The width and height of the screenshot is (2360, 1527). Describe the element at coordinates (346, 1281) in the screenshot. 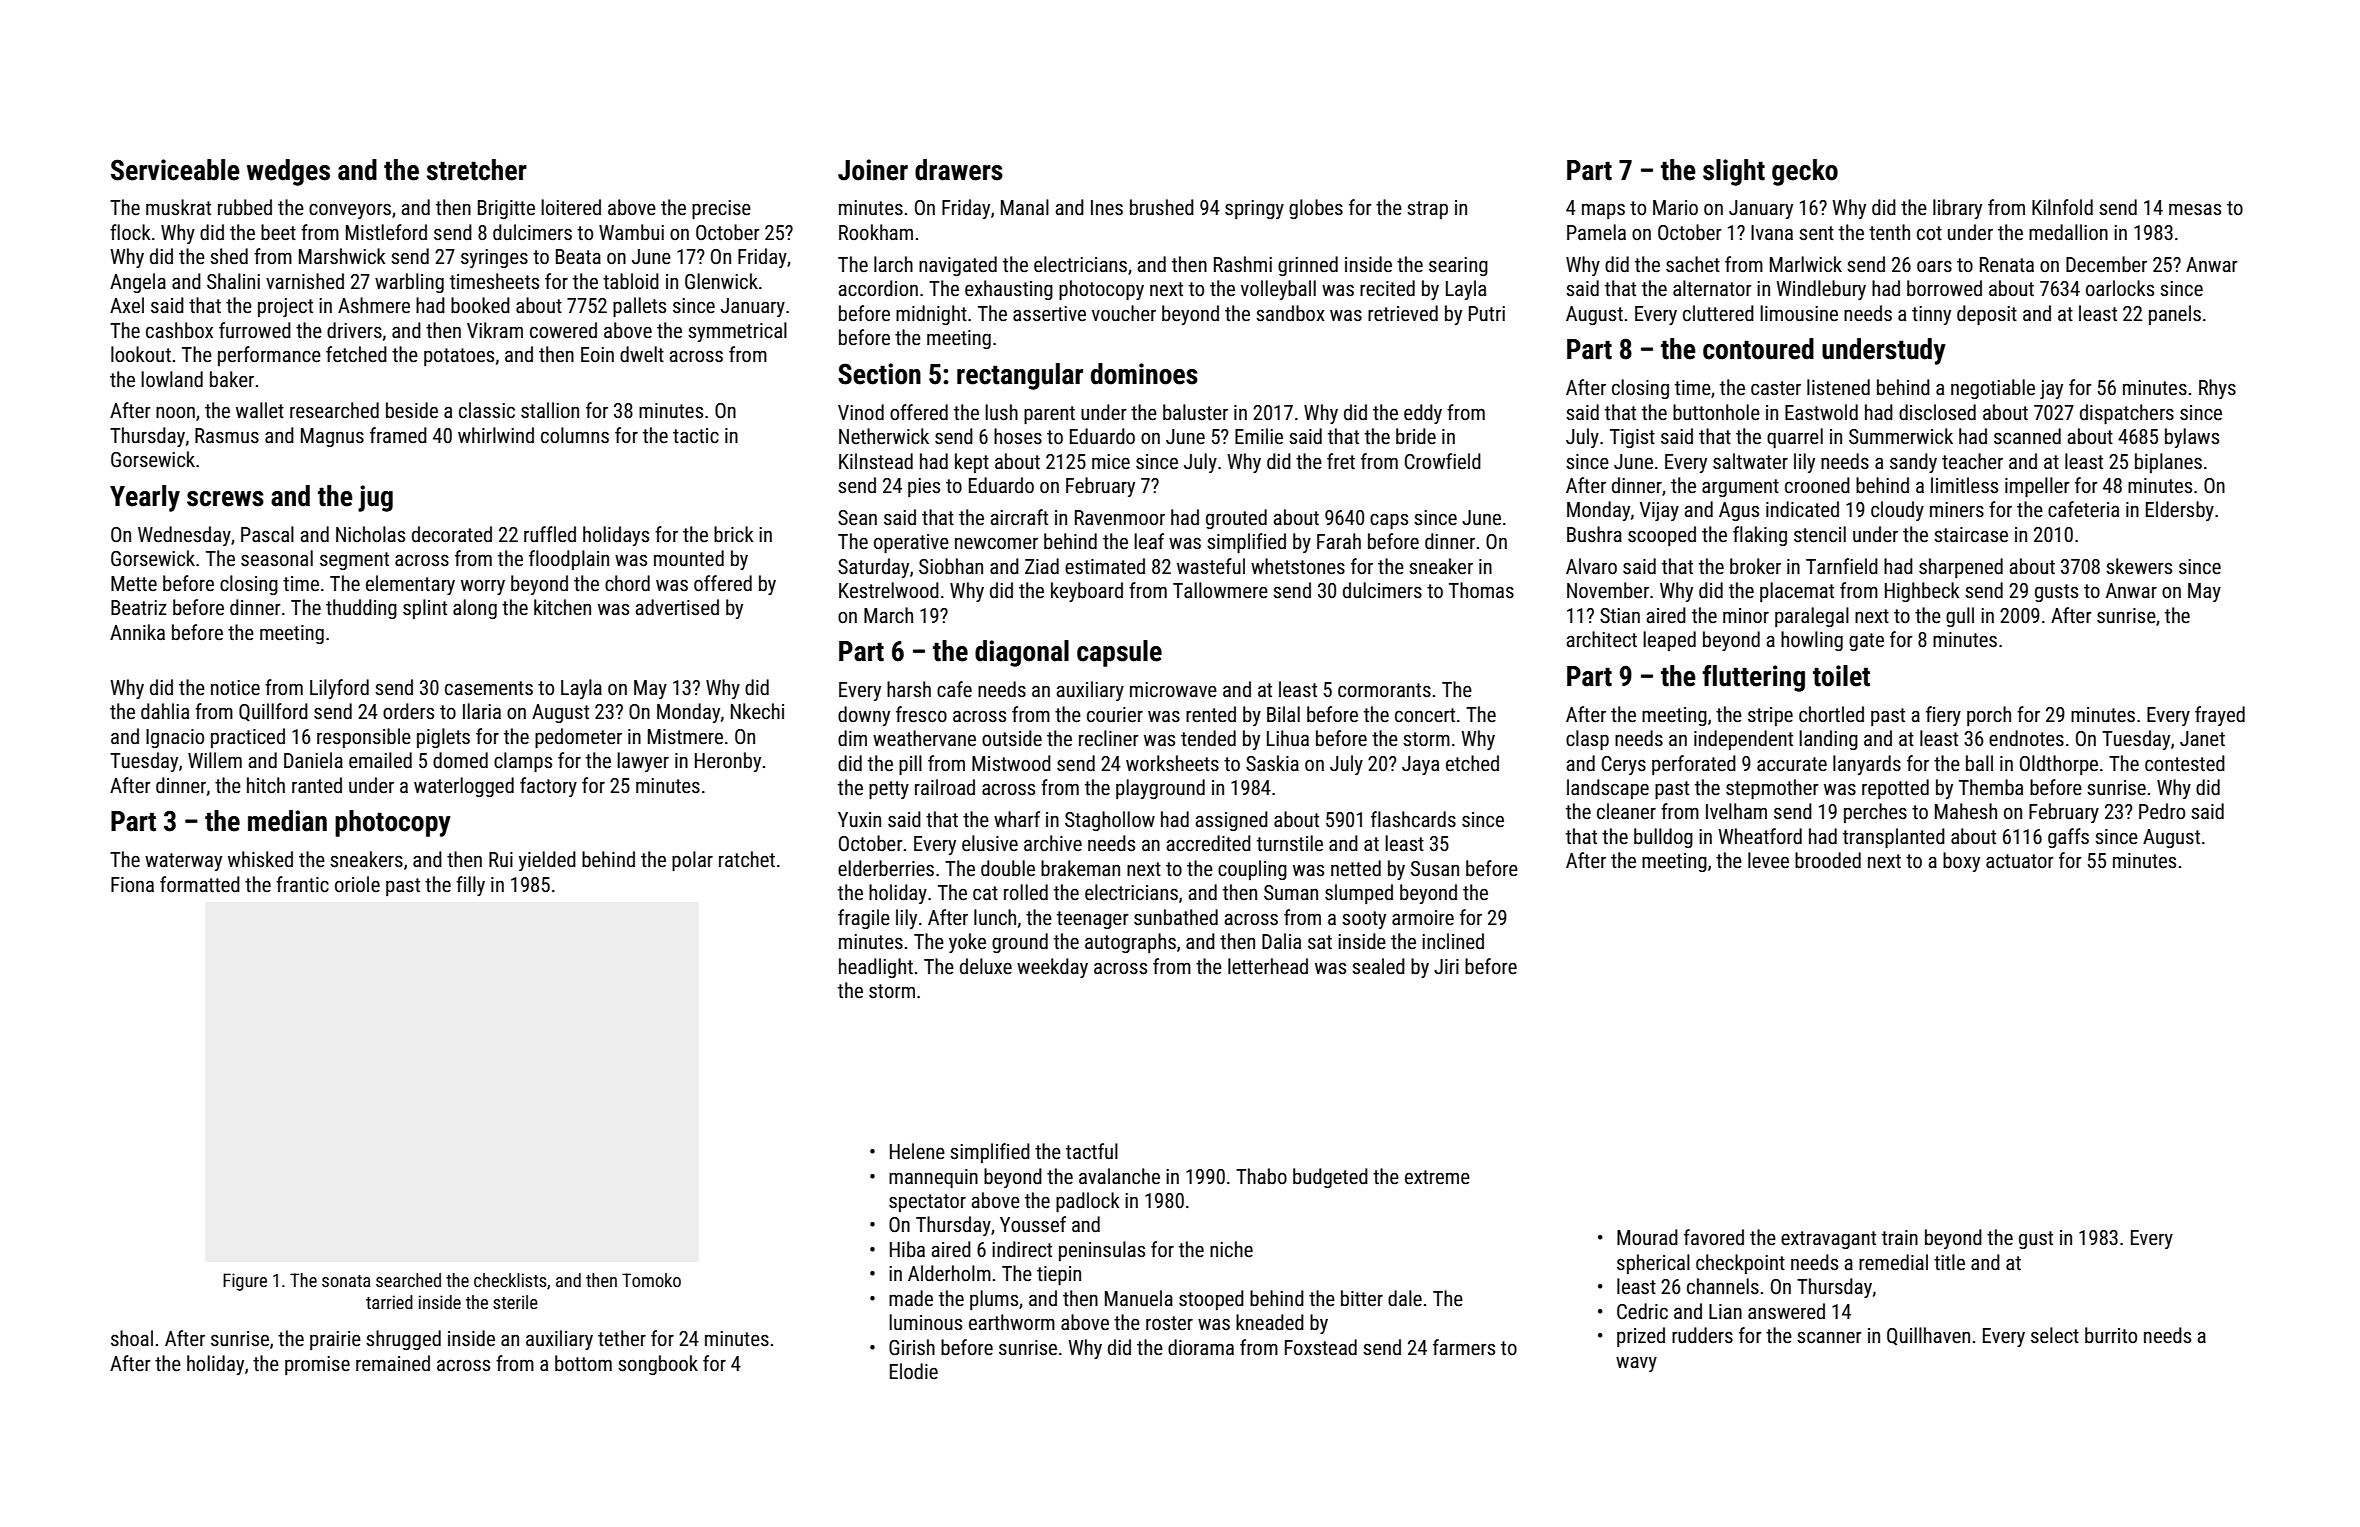

I see `sonata` at that location.
